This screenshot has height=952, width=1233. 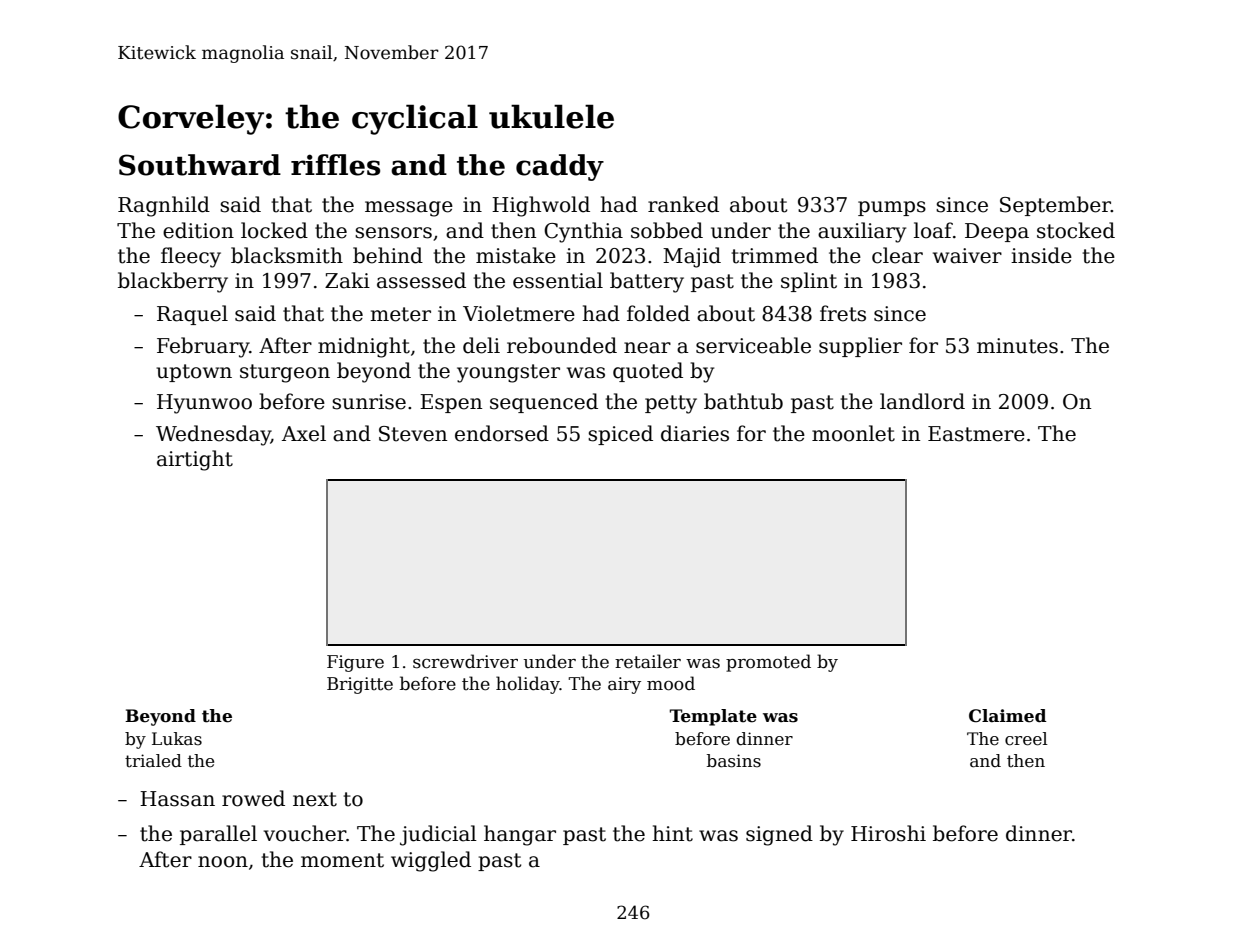 I want to click on retailer, so click(x=648, y=661).
